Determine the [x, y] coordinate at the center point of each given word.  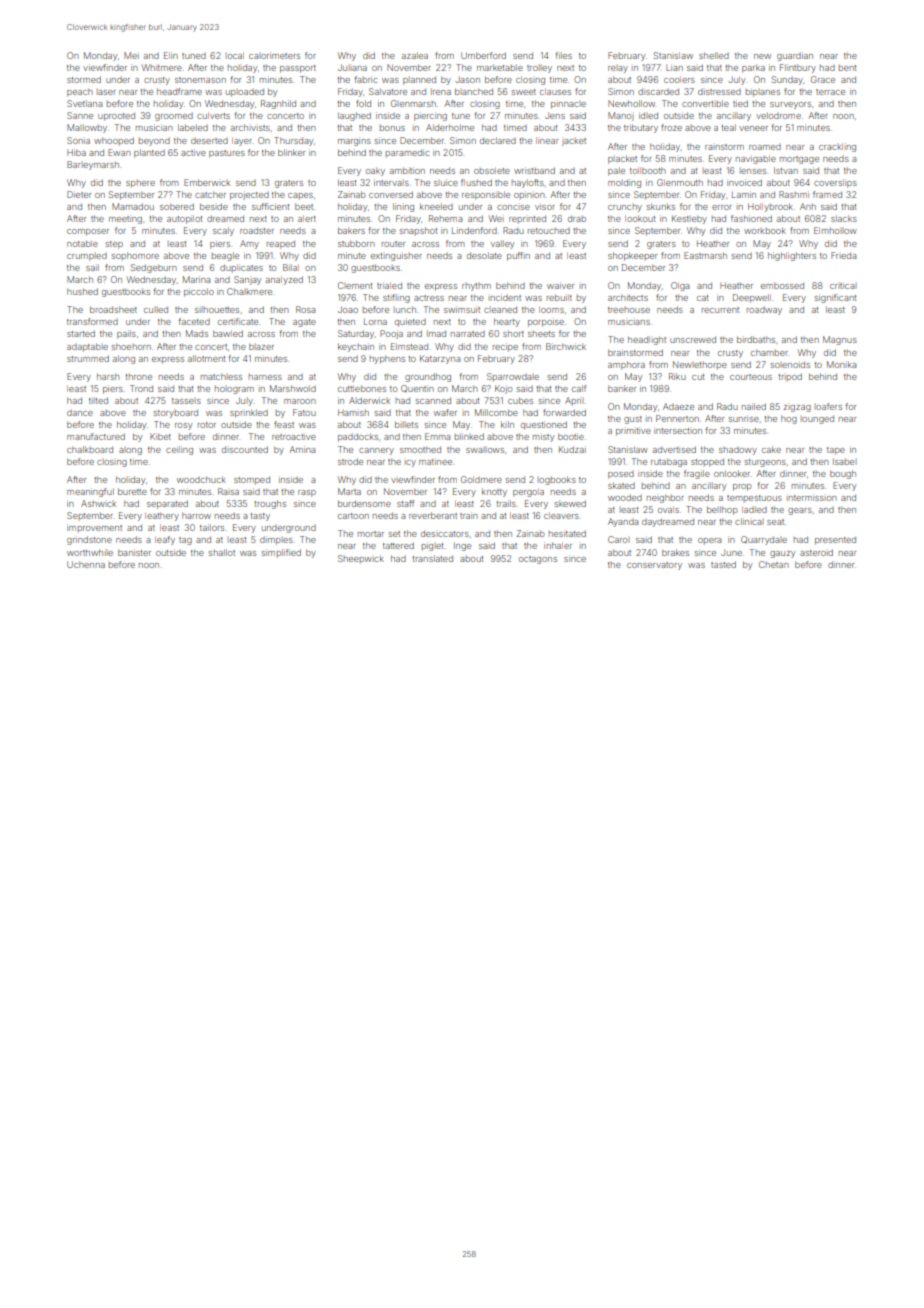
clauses [555, 91]
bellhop [722, 510]
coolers [679, 79]
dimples [276, 540]
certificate [238, 321]
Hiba [76, 152]
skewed [570, 503]
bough [843, 474]
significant [836, 298]
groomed [174, 117]
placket [622, 159]
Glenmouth [680, 182]
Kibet [160, 436]
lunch [406, 309]
